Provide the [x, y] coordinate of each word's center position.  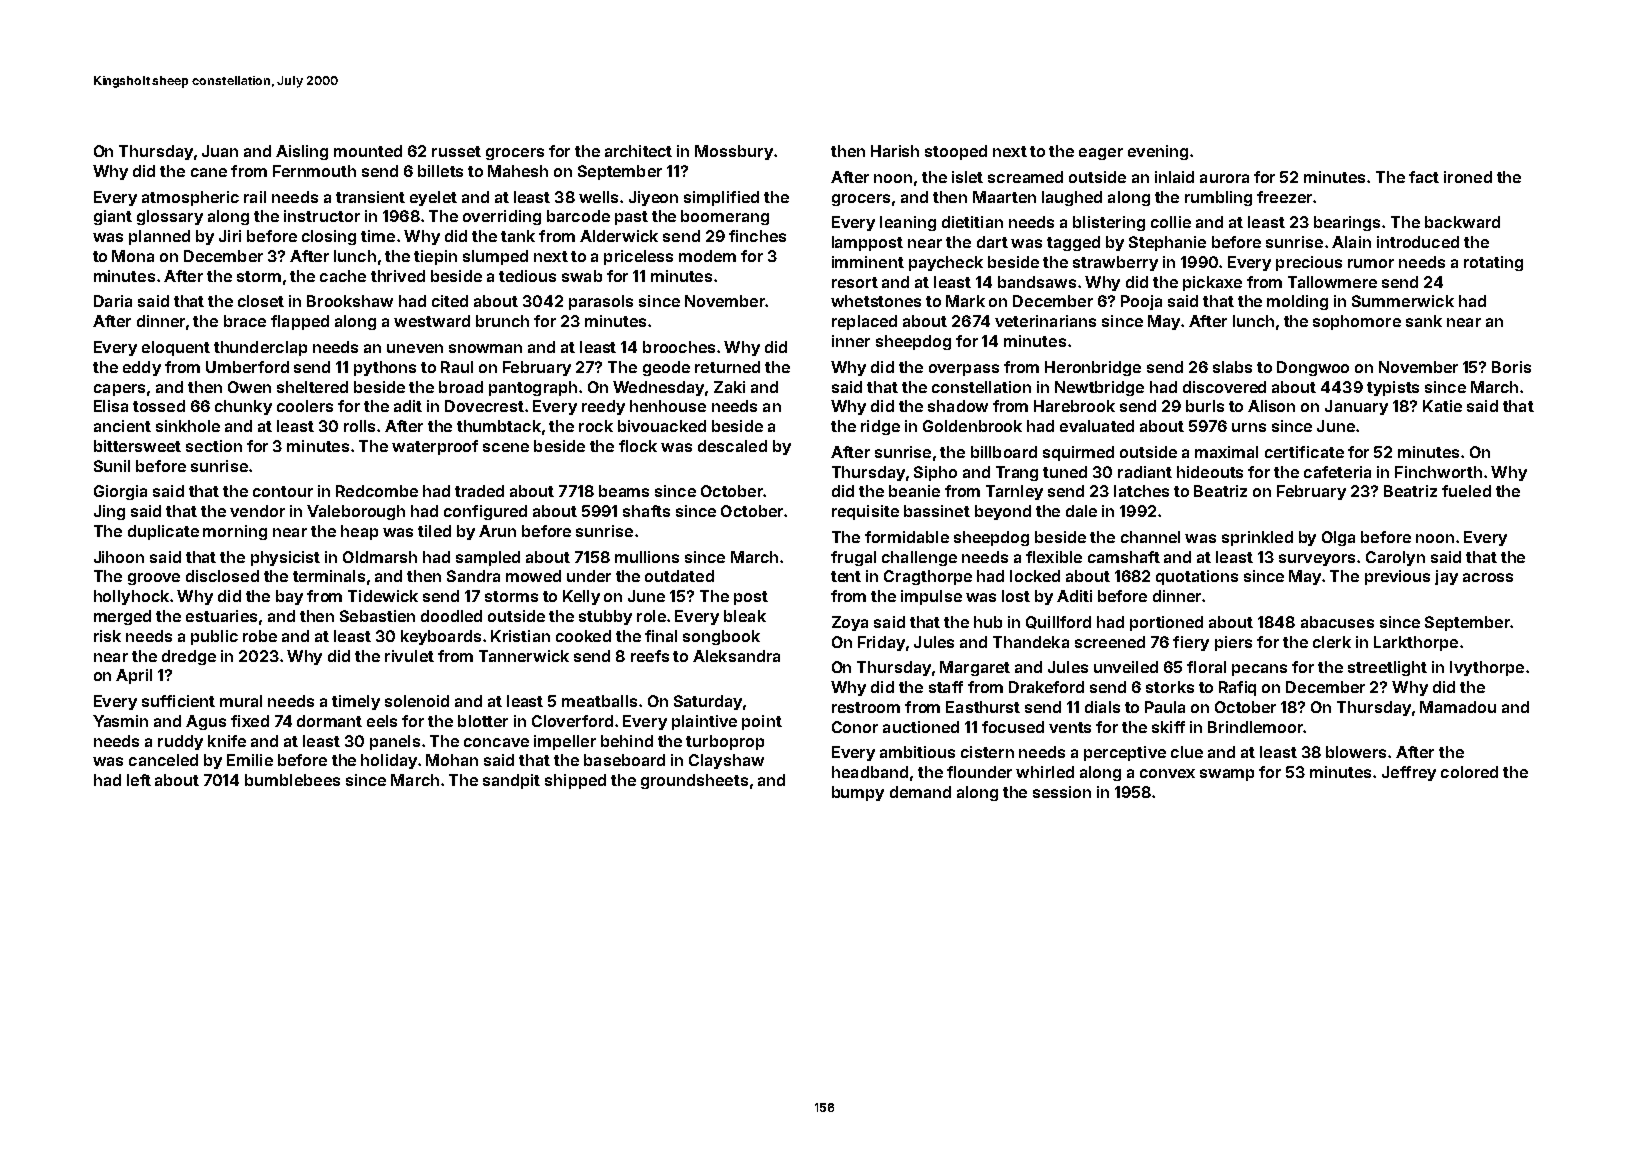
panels [395, 742]
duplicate [163, 532]
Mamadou [1458, 707]
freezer [1284, 197]
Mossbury [734, 152]
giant [113, 217]
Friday [881, 643]
